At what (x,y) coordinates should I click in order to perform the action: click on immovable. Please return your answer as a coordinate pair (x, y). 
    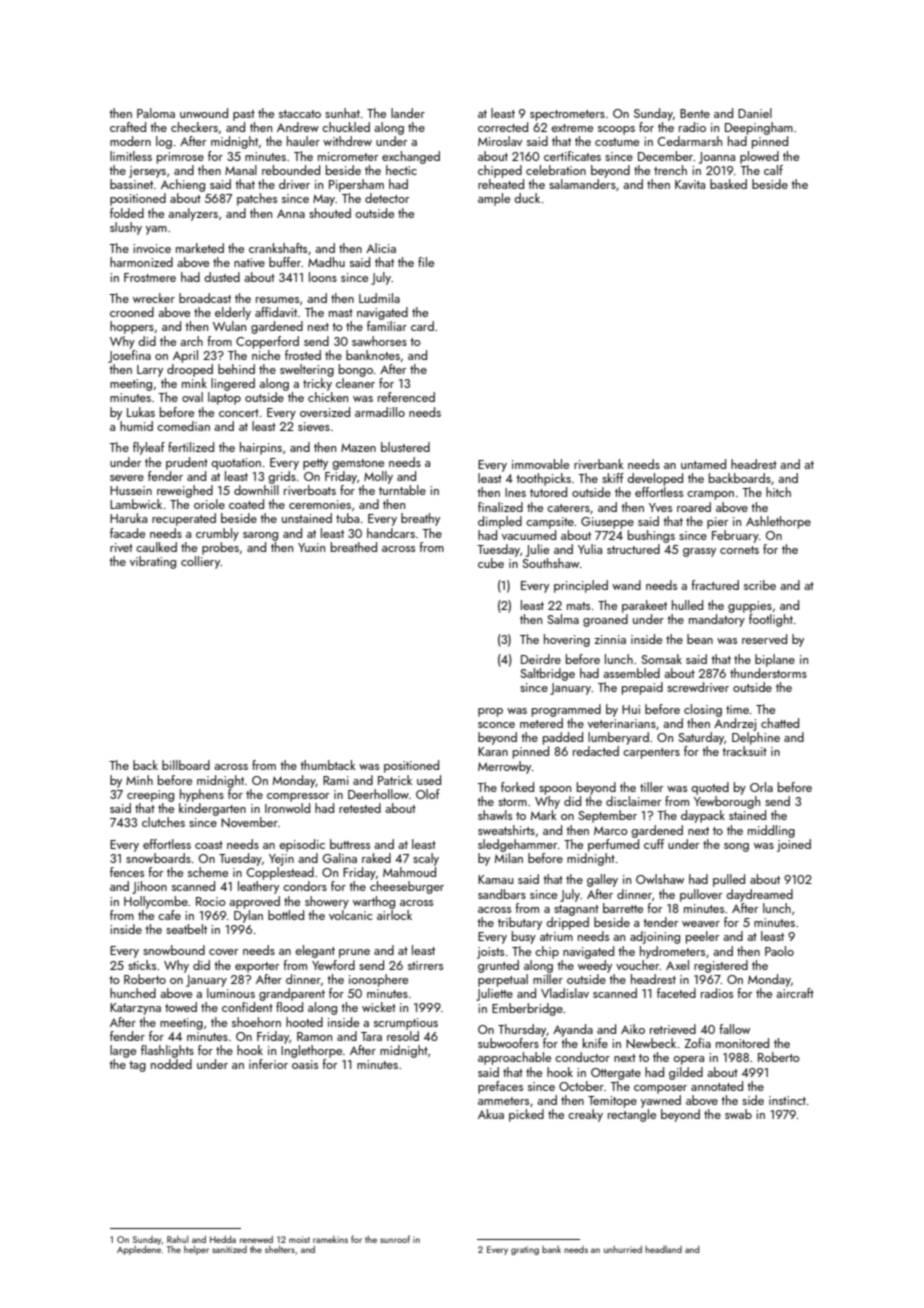
    Looking at the image, I should click on (540, 464).
